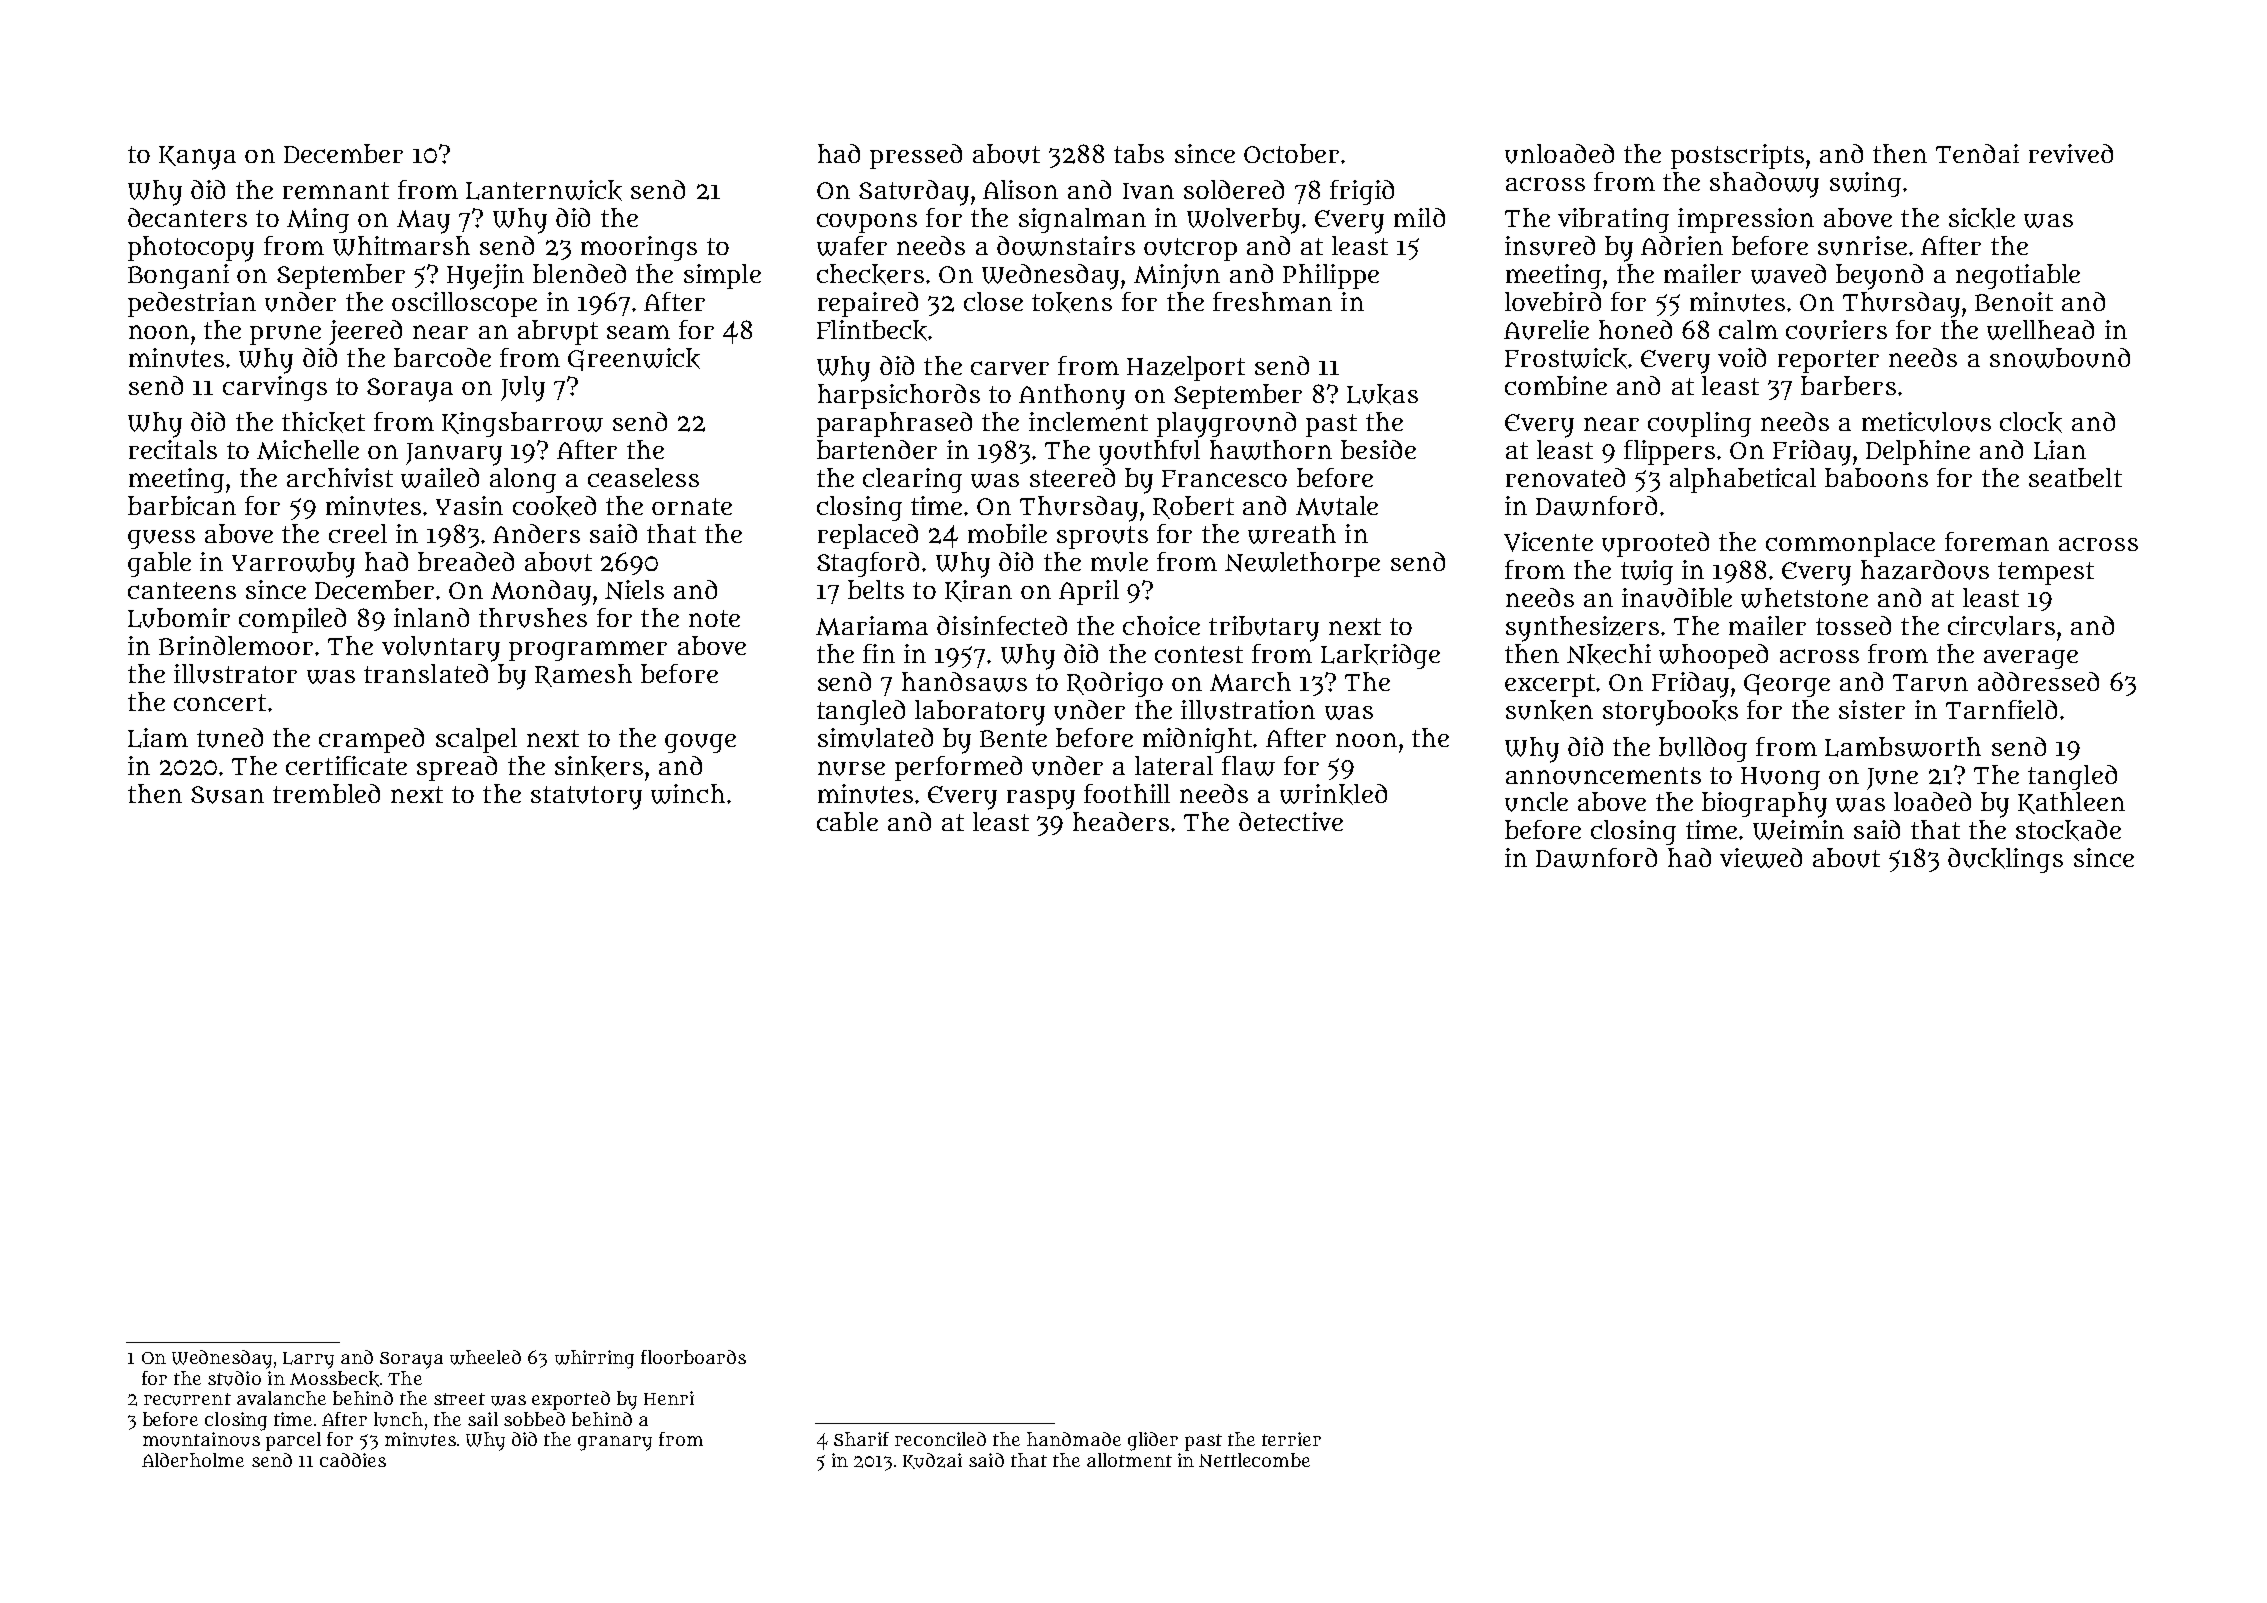 This image has width=2267, height=1603. Describe the element at coordinates (868, 304) in the image. I see `repaired` at that location.
